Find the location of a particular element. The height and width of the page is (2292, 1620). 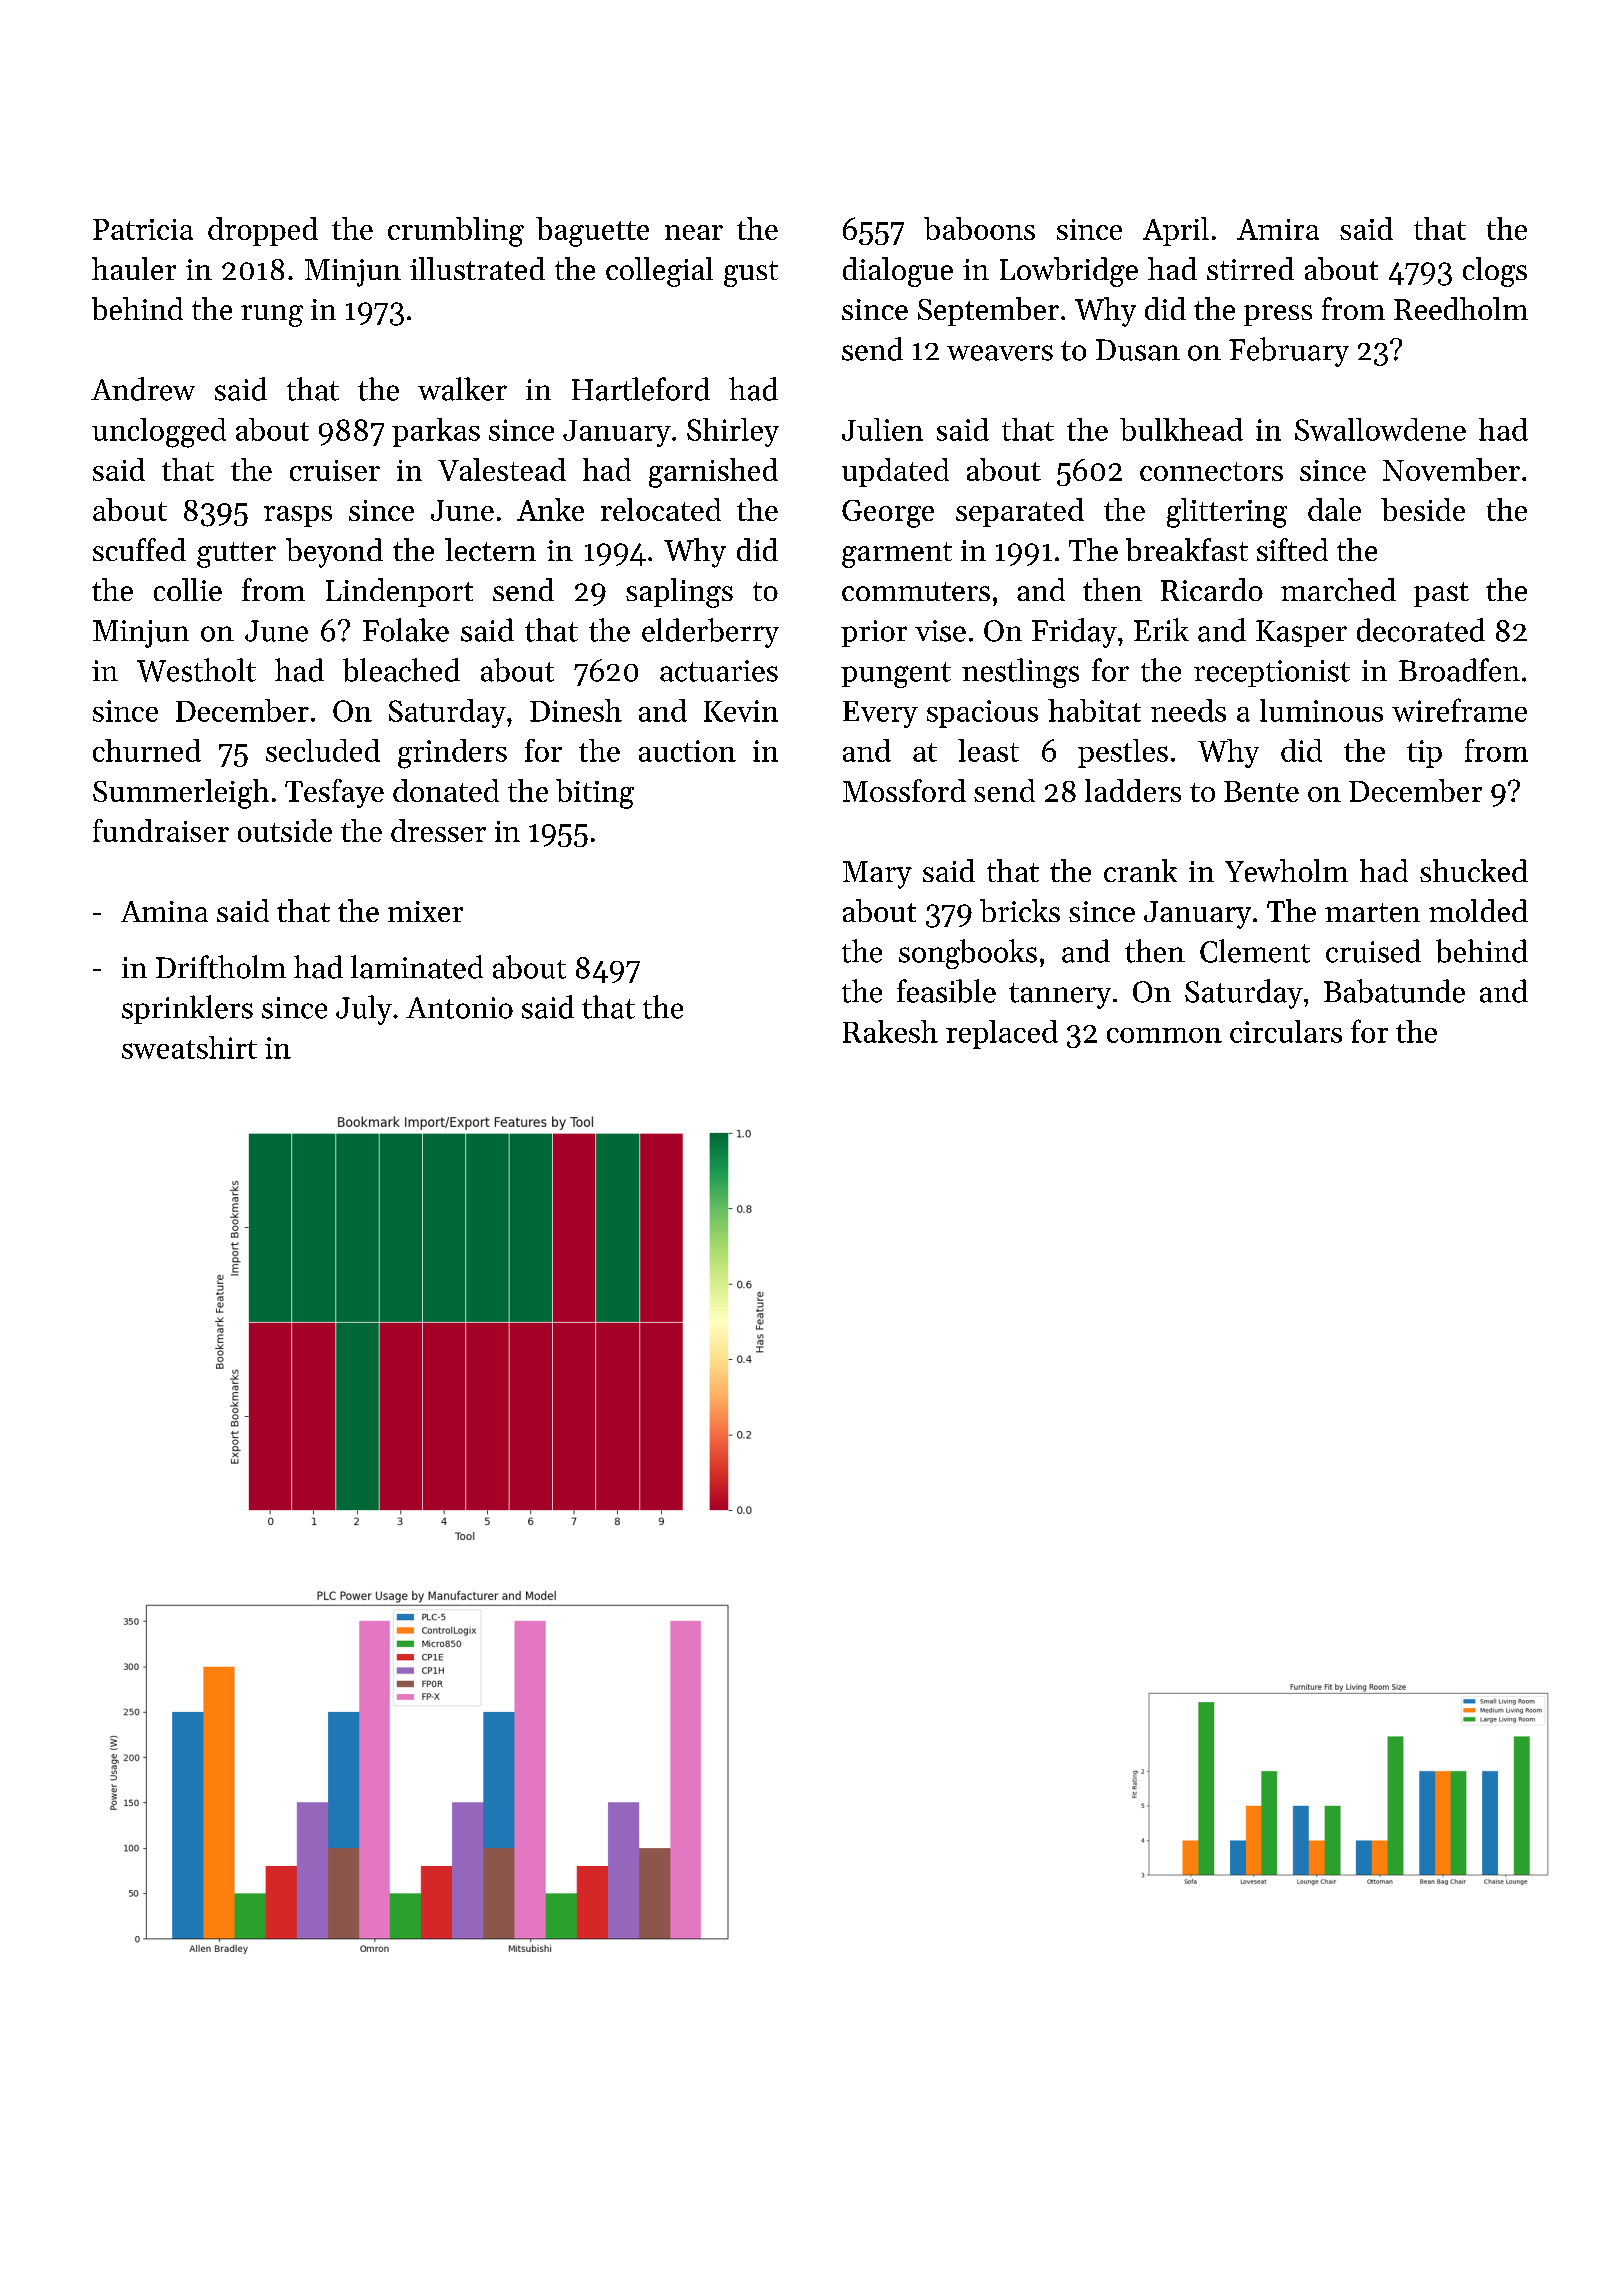

press is located at coordinates (1278, 315).
